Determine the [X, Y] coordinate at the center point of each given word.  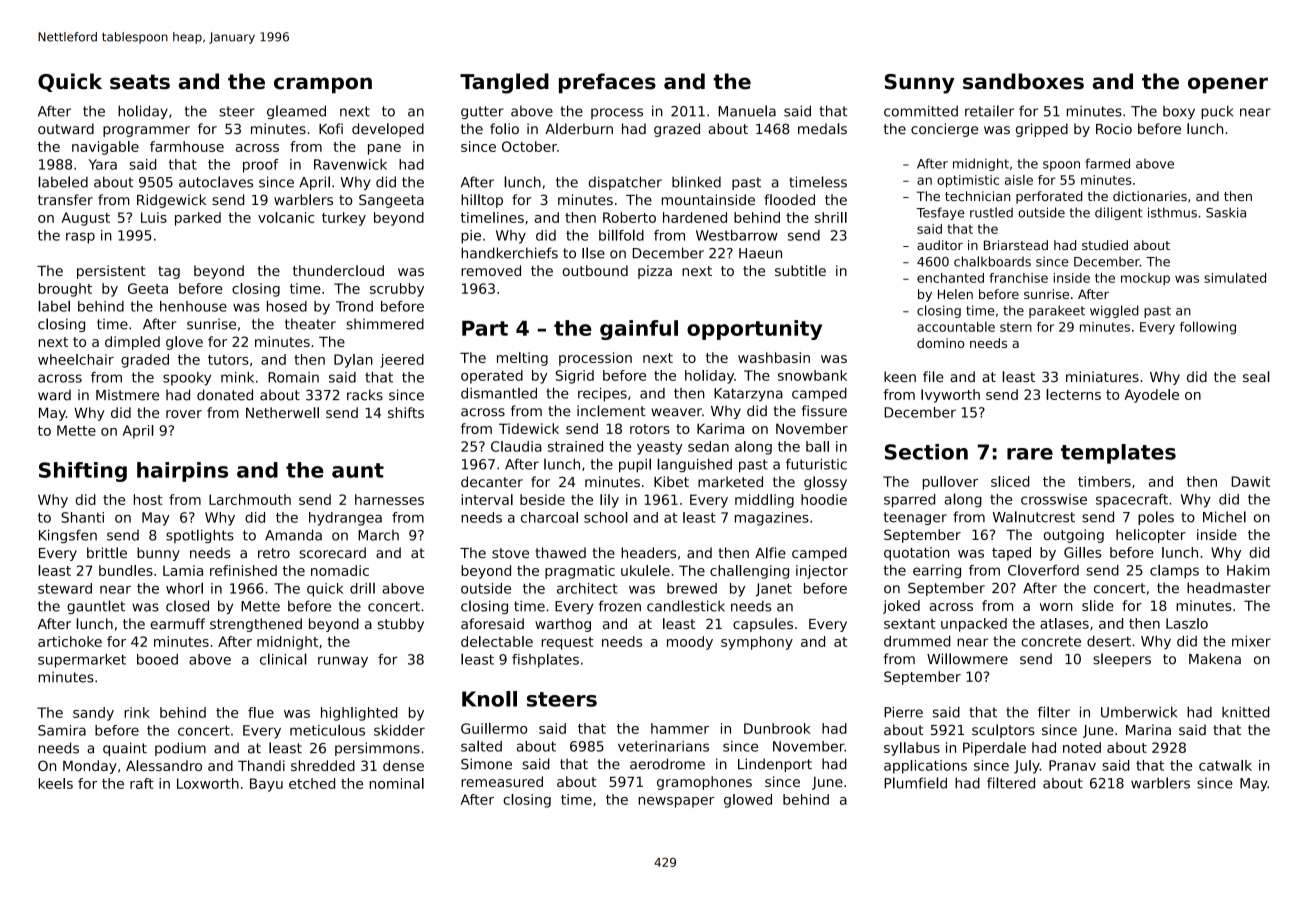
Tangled [504, 83]
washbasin [774, 357]
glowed [748, 801]
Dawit [1251, 481]
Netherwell [282, 412]
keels [56, 783]
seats [140, 82]
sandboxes [1023, 81]
